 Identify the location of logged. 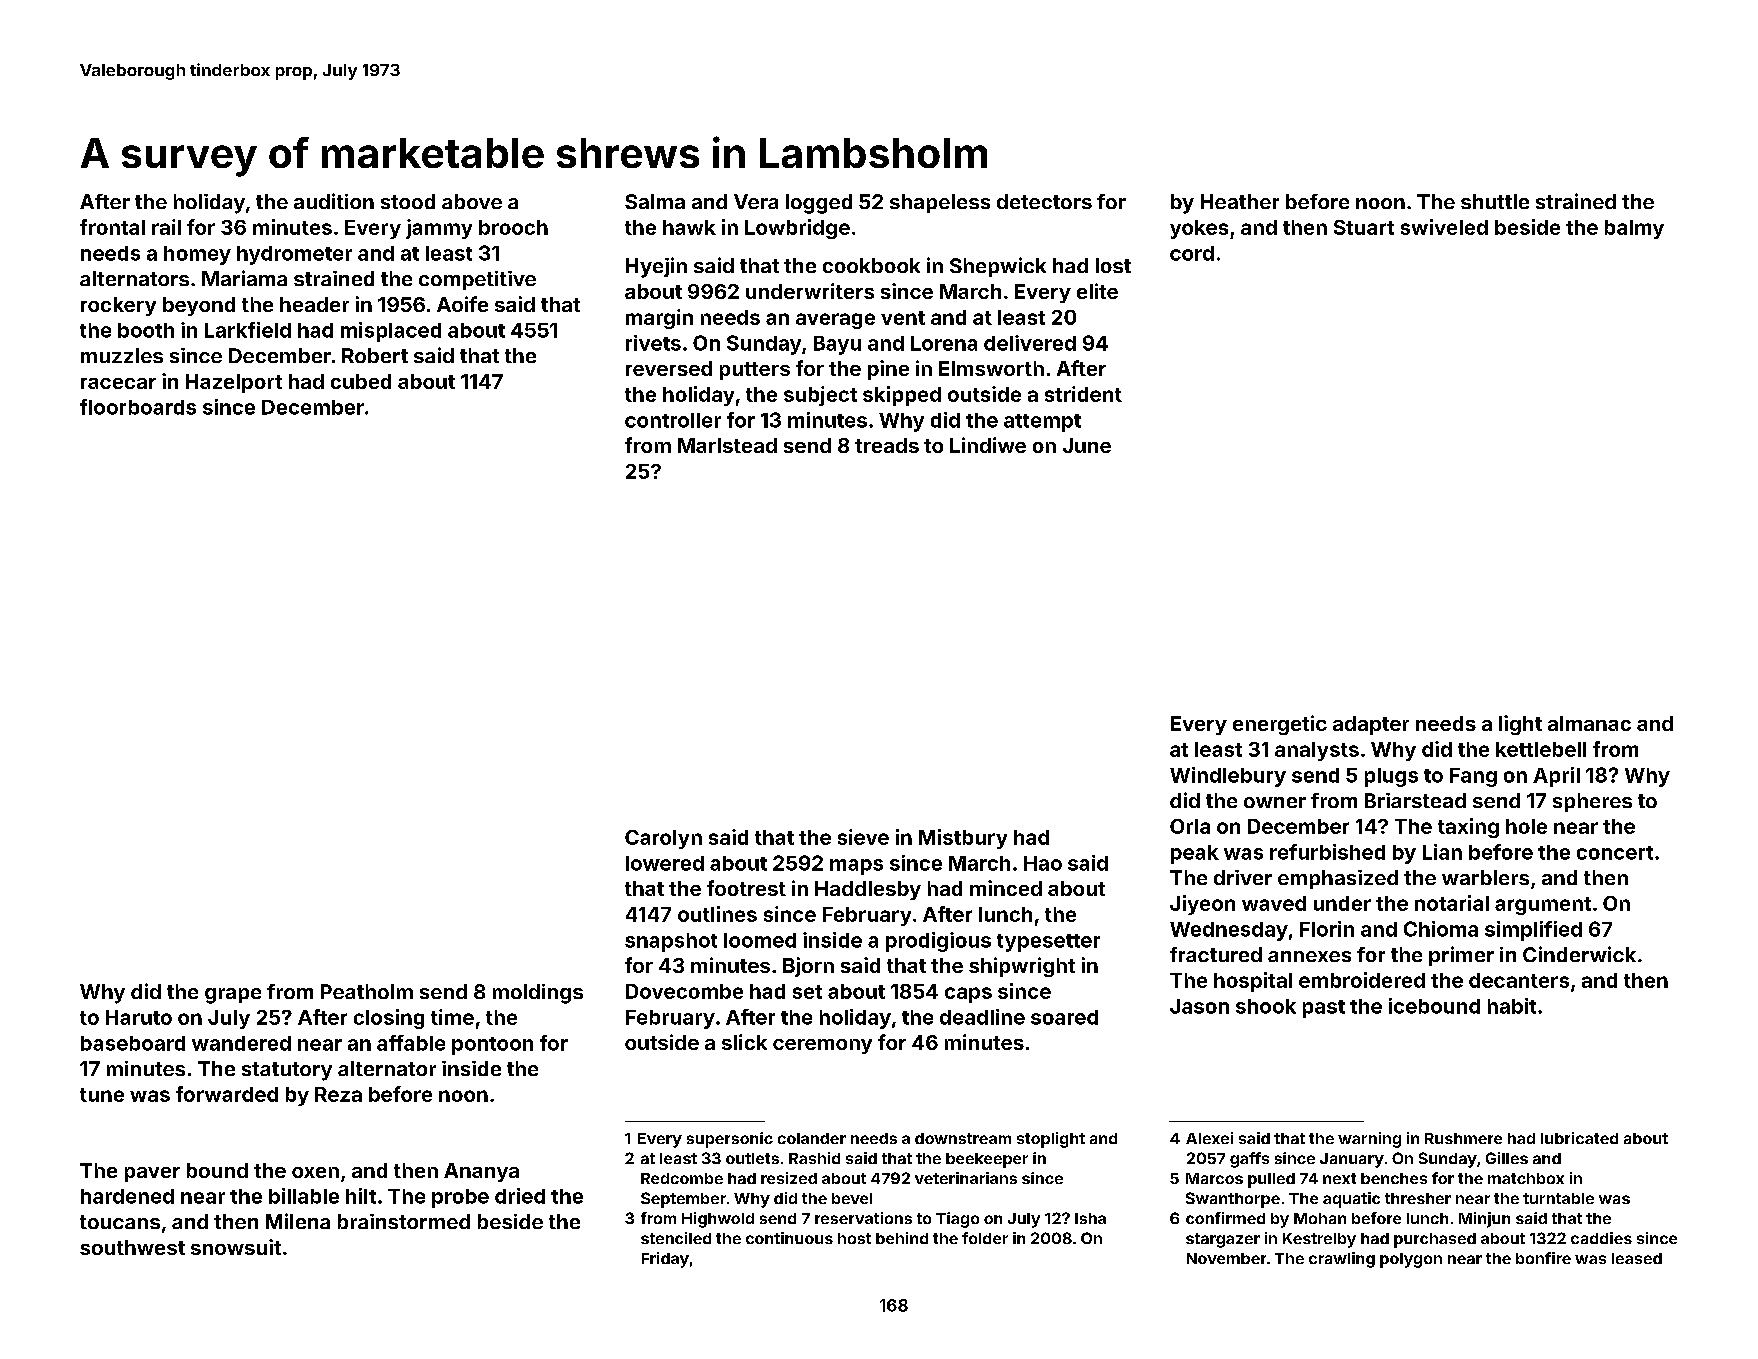
(819, 204).
